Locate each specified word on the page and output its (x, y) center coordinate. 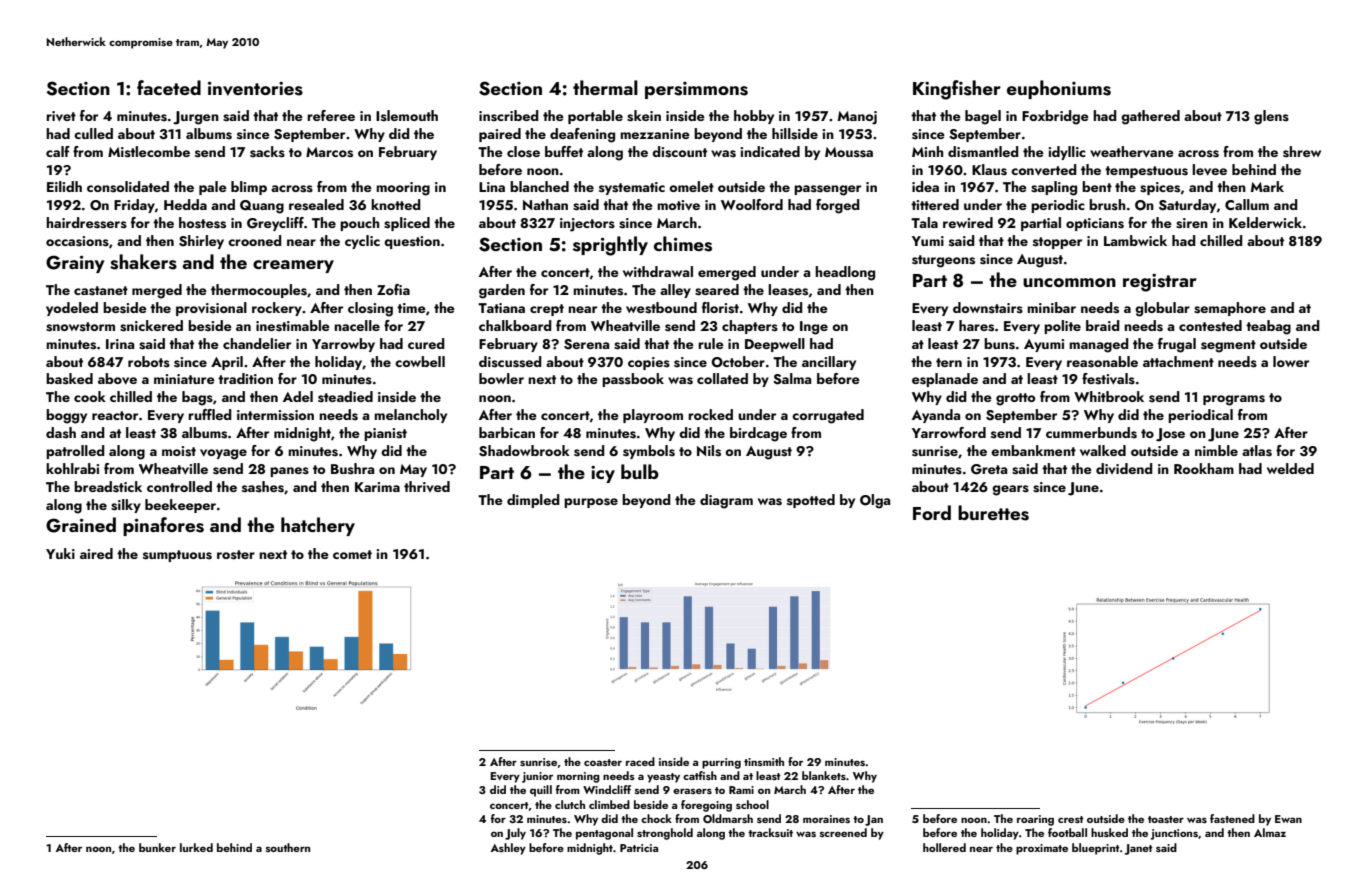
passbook (633, 380)
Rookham (1204, 468)
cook (90, 396)
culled (93, 133)
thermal (605, 87)
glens (1271, 117)
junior (537, 777)
